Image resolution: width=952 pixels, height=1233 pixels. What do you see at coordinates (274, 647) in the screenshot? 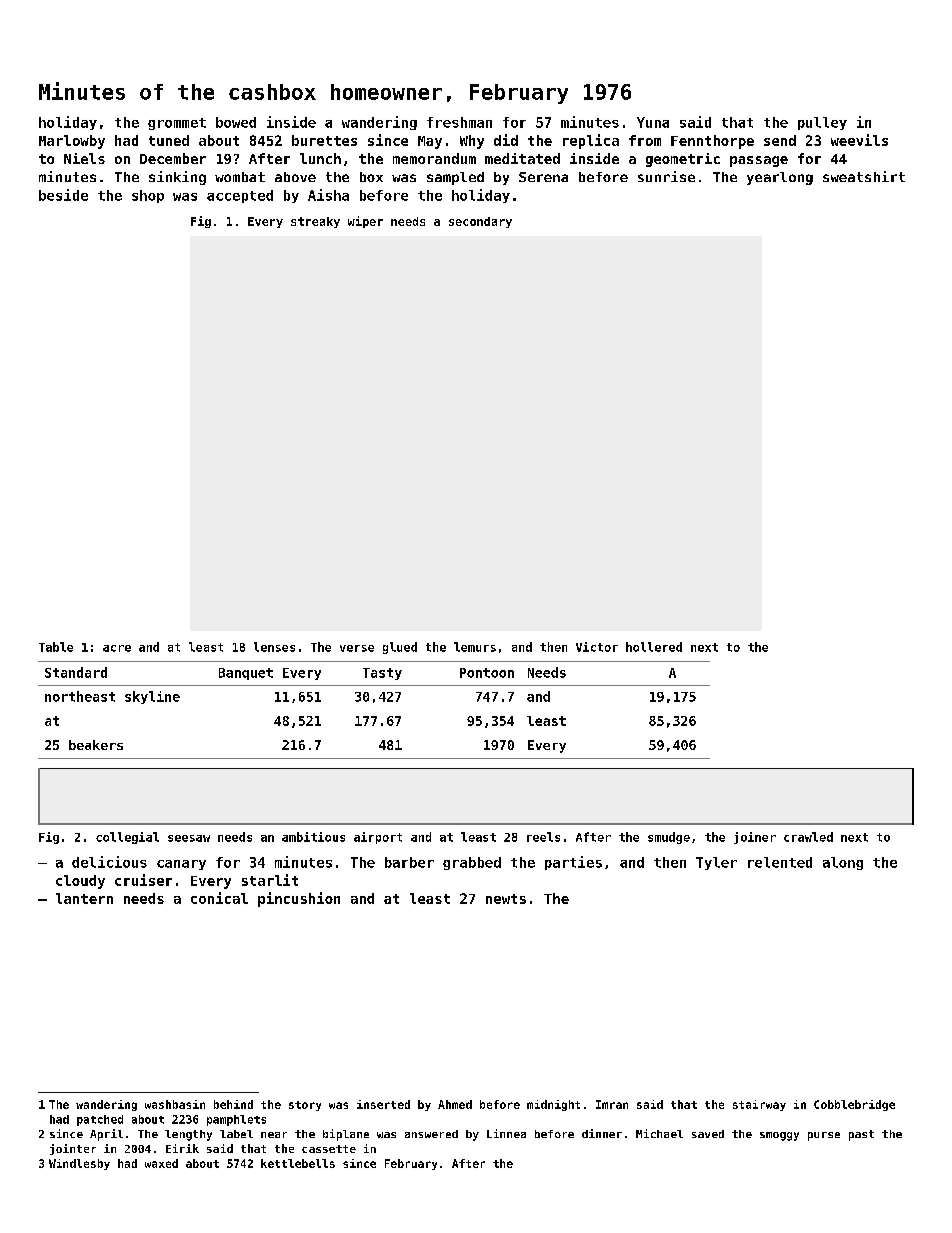
I see `lenses` at bounding box center [274, 647].
